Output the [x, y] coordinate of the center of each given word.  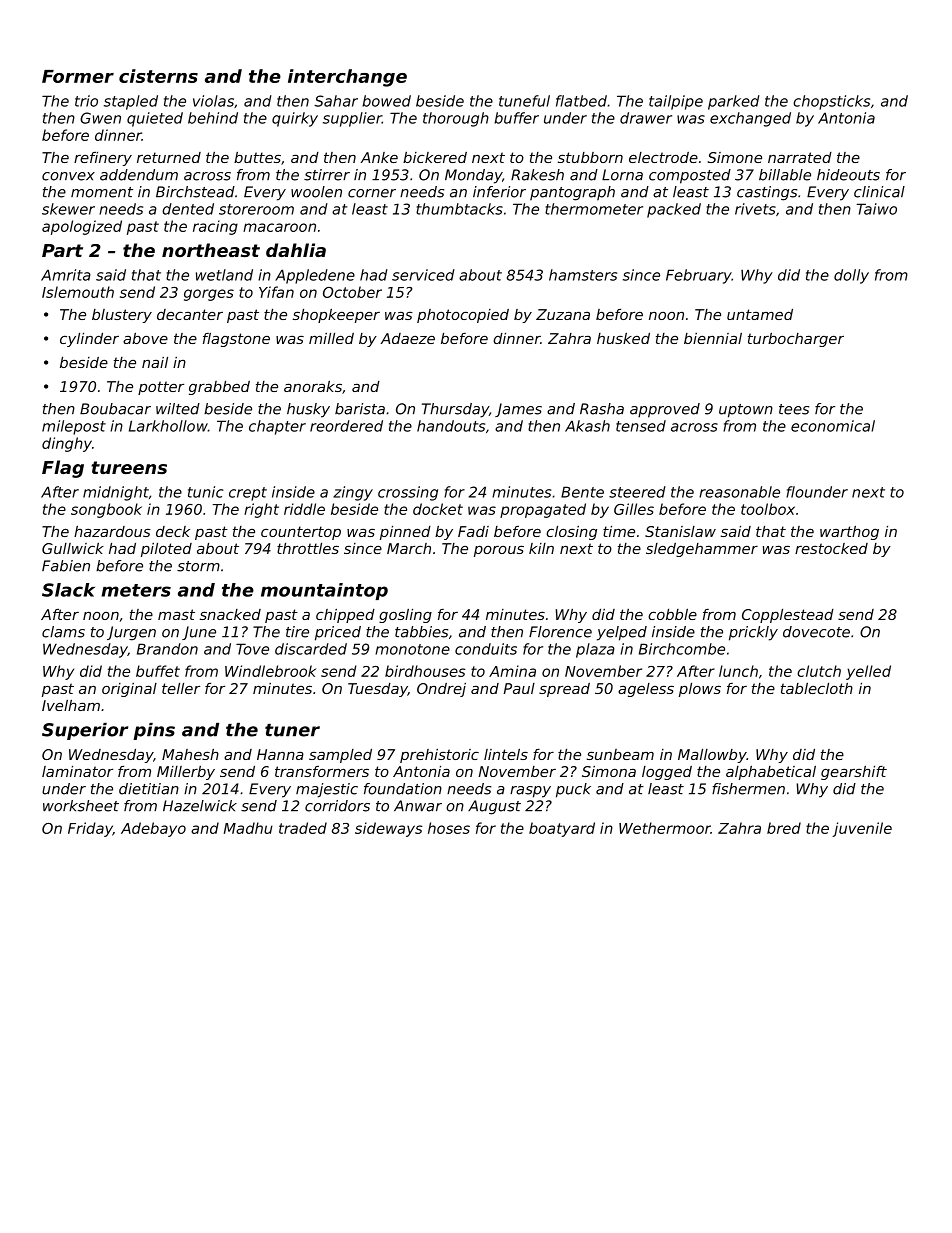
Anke [379, 157]
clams [63, 632]
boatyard [562, 829]
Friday [90, 829]
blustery [122, 316]
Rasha [602, 409]
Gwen [100, 118]
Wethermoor [665, 828]
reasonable [739, 492]
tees [794, 409]
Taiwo [876, 209]
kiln [541, 548]
